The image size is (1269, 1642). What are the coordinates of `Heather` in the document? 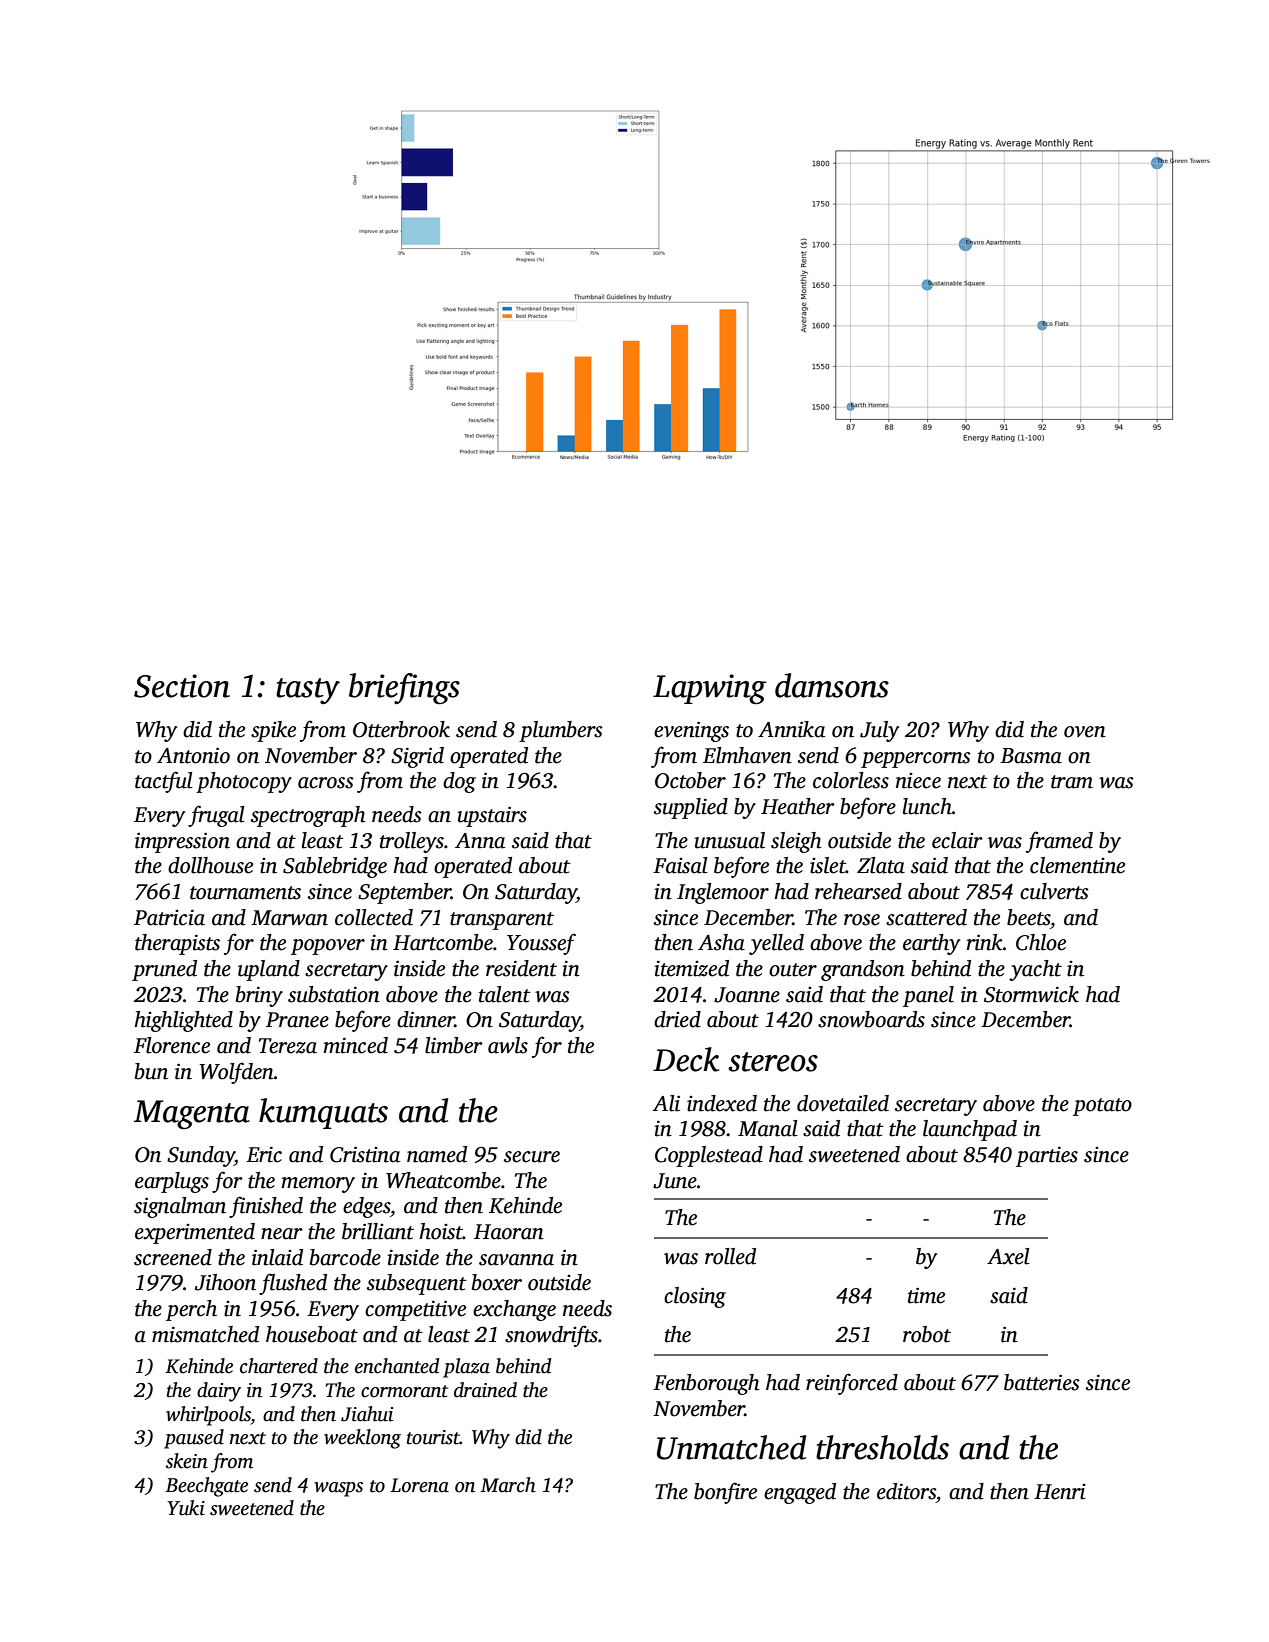 It's located at (798, 806).
